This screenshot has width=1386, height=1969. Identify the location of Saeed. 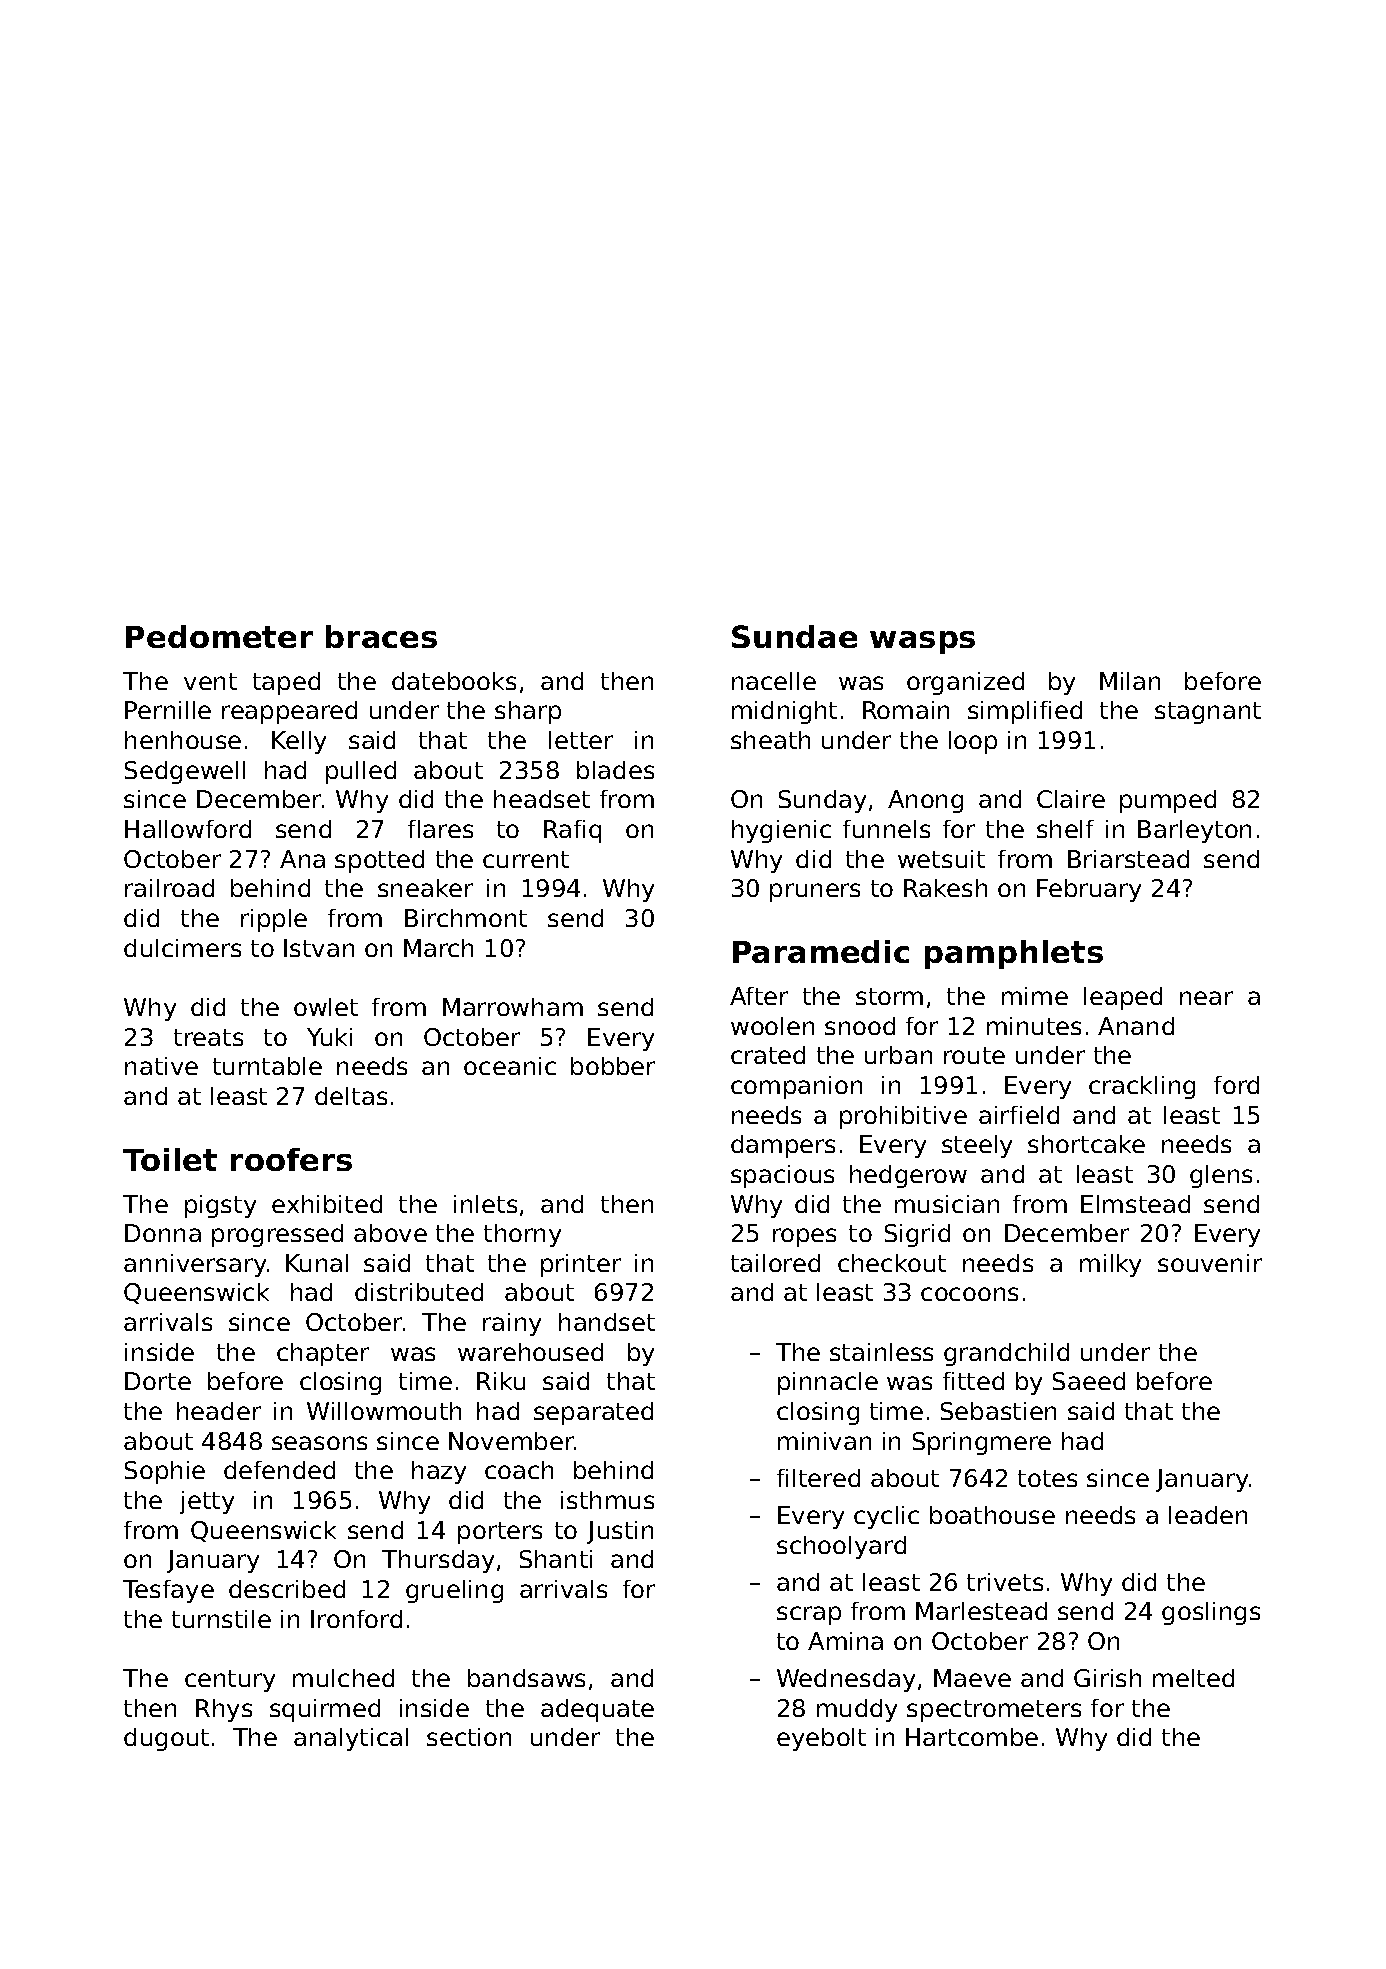
(1089, 1381).
